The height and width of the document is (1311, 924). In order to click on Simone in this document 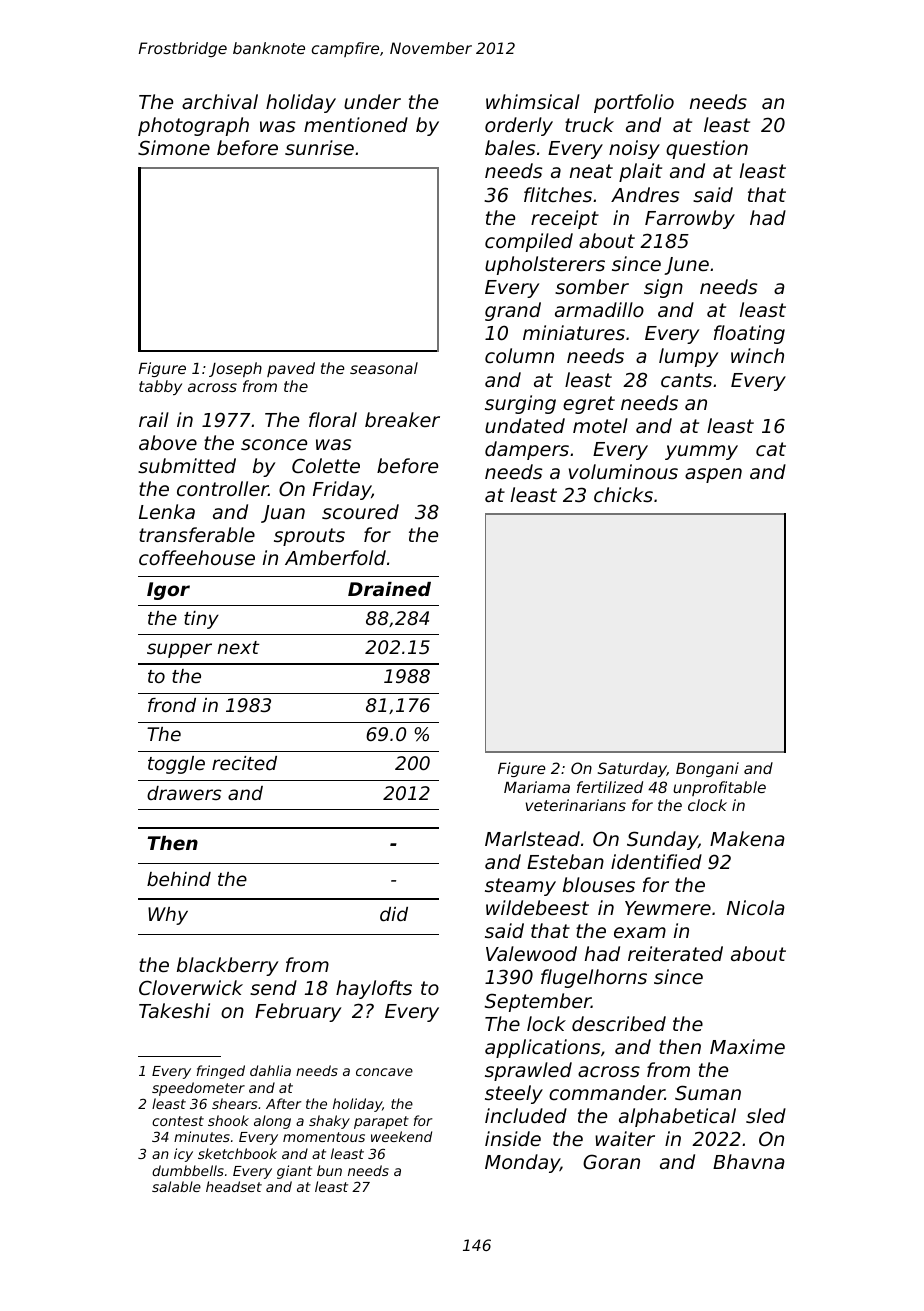, I will do `click(174, 147)`.
